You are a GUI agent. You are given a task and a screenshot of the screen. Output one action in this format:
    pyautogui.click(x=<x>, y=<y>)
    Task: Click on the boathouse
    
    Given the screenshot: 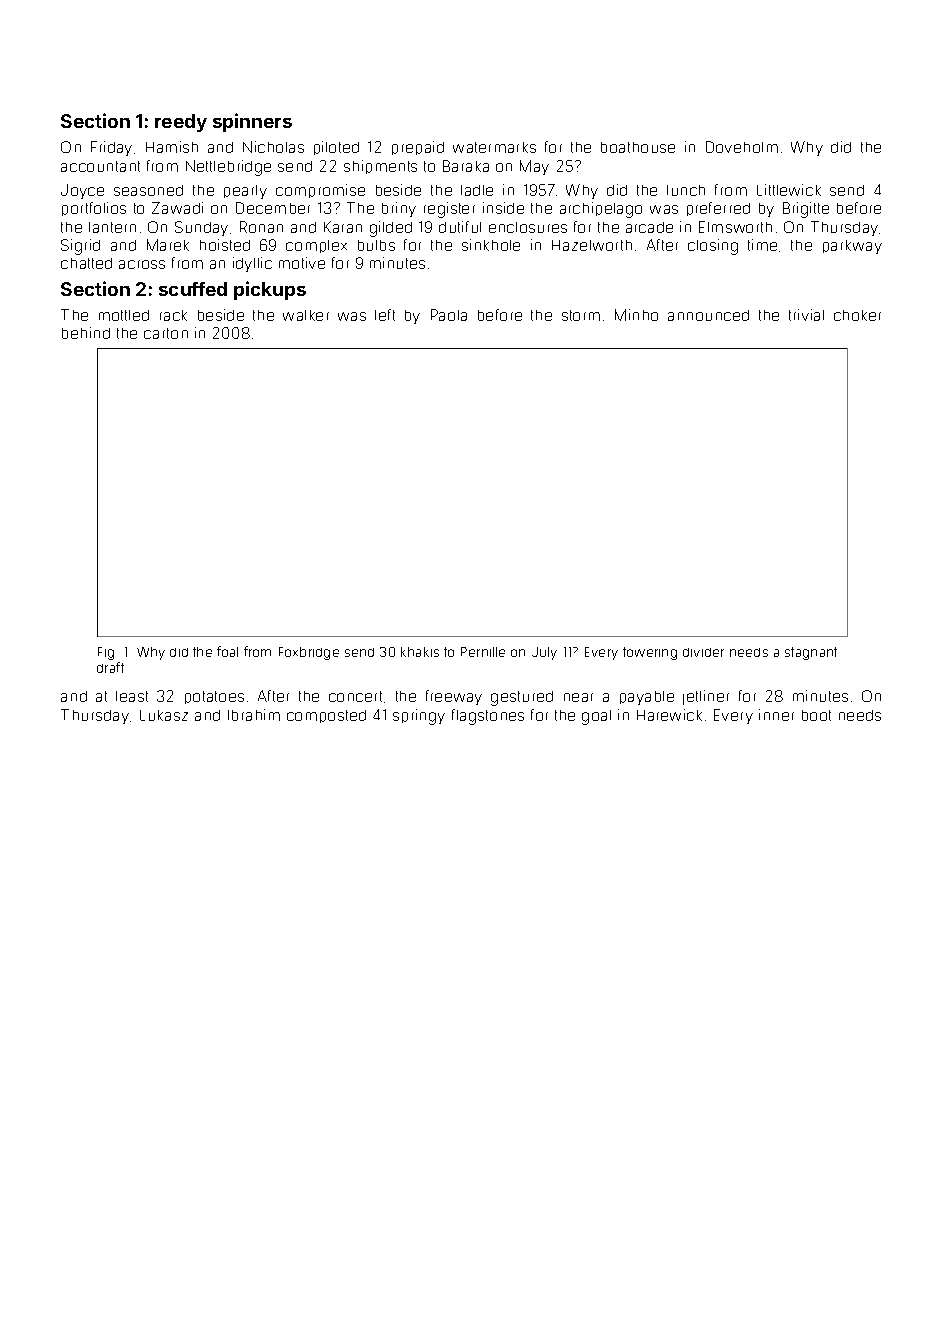 What is the action you would take?
    pyautogui.click(x=638, y=147)
